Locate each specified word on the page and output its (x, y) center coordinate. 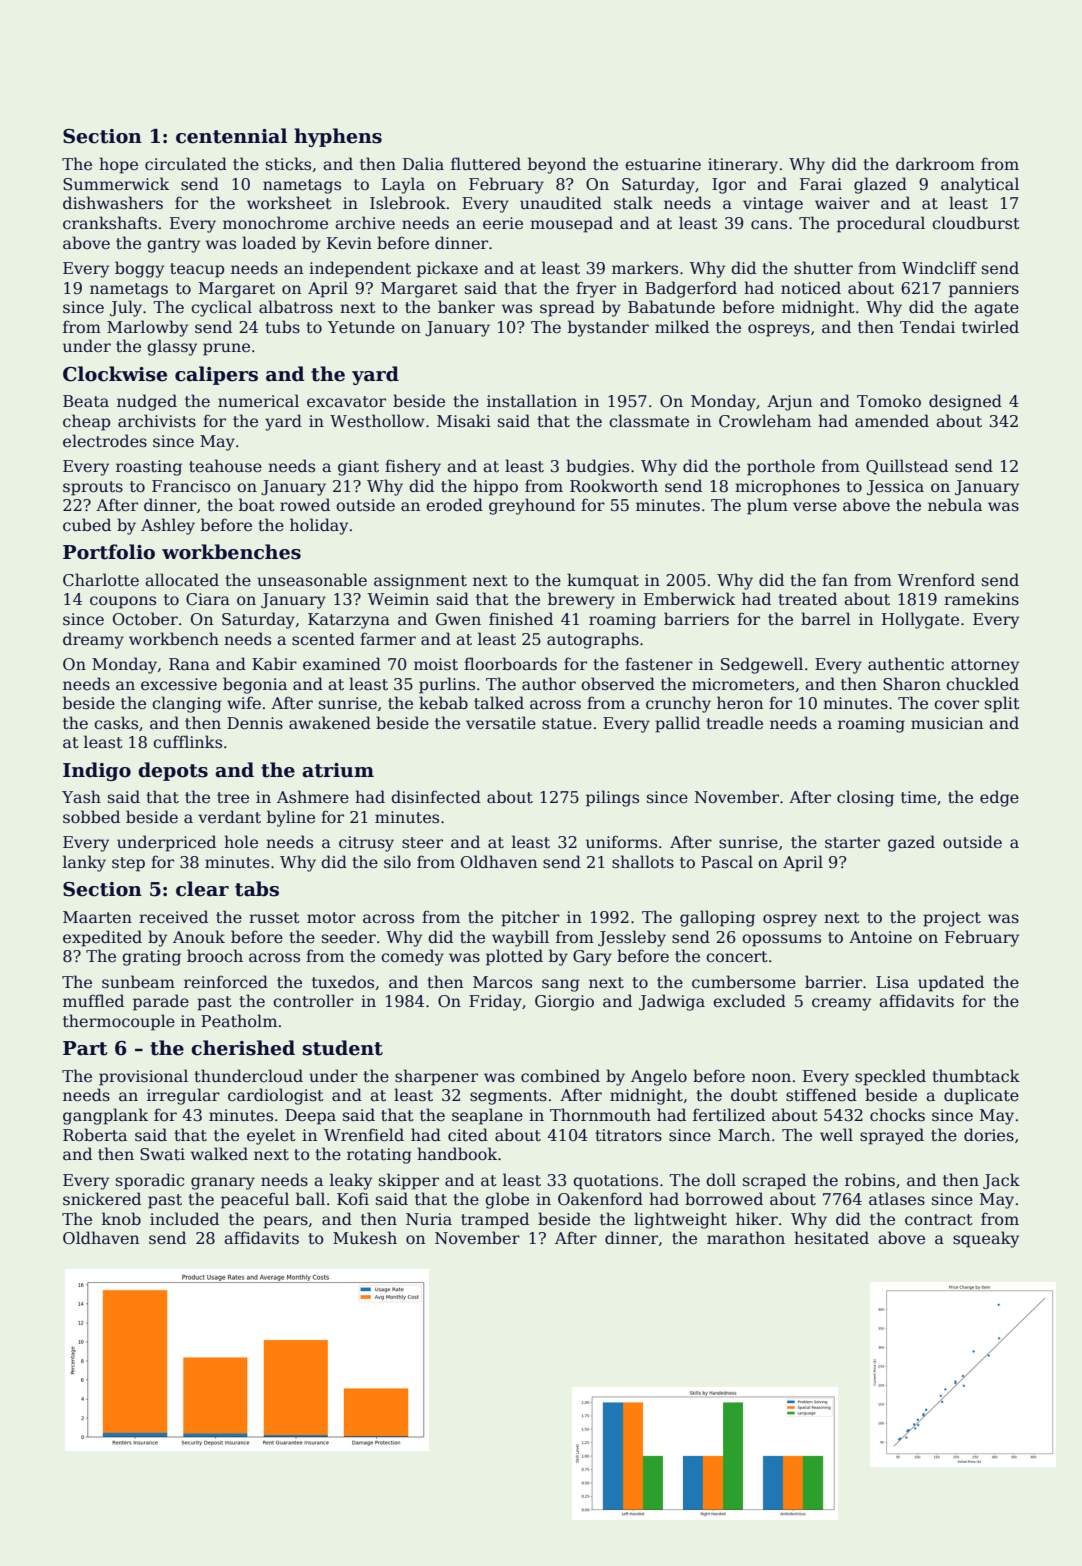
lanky (84, 863)
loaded (269, 243)
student (343, 1048)
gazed (911, 843)
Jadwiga (672, 1002)
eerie (503, 223)
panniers (984, 290)
